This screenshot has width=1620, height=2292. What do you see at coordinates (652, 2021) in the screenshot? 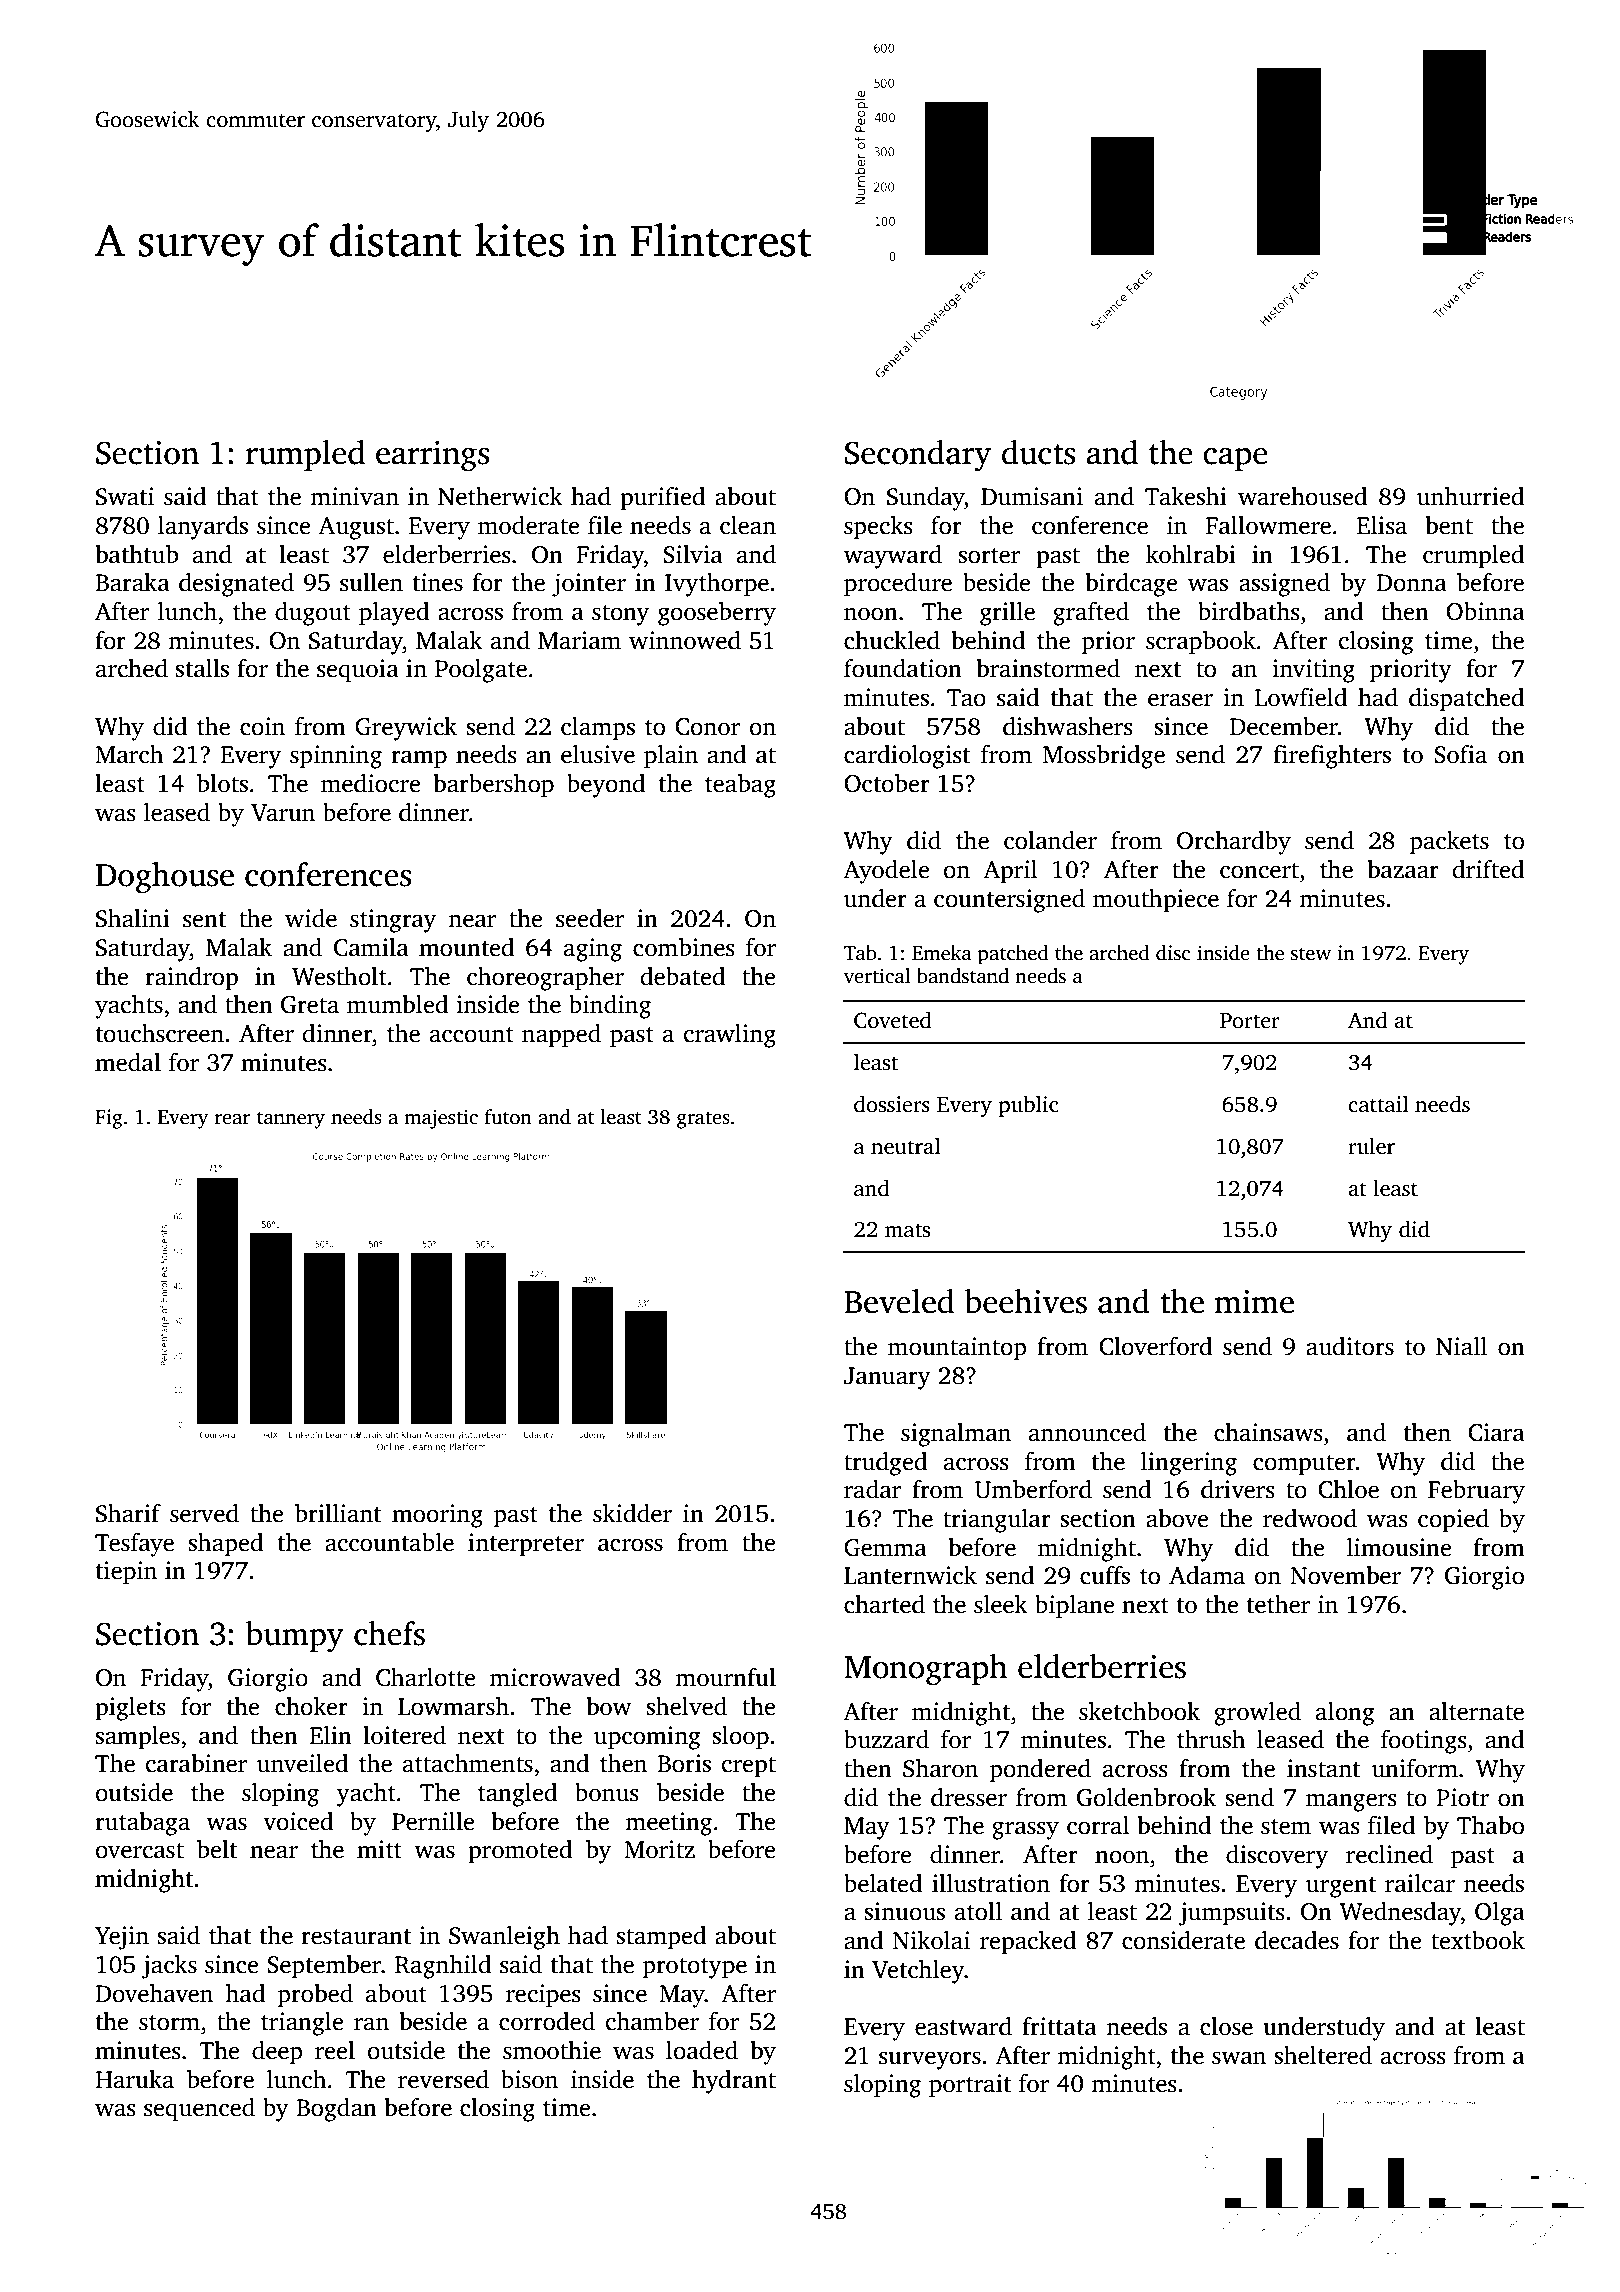
I see `chamber` at bounding box center [652, 2021].
